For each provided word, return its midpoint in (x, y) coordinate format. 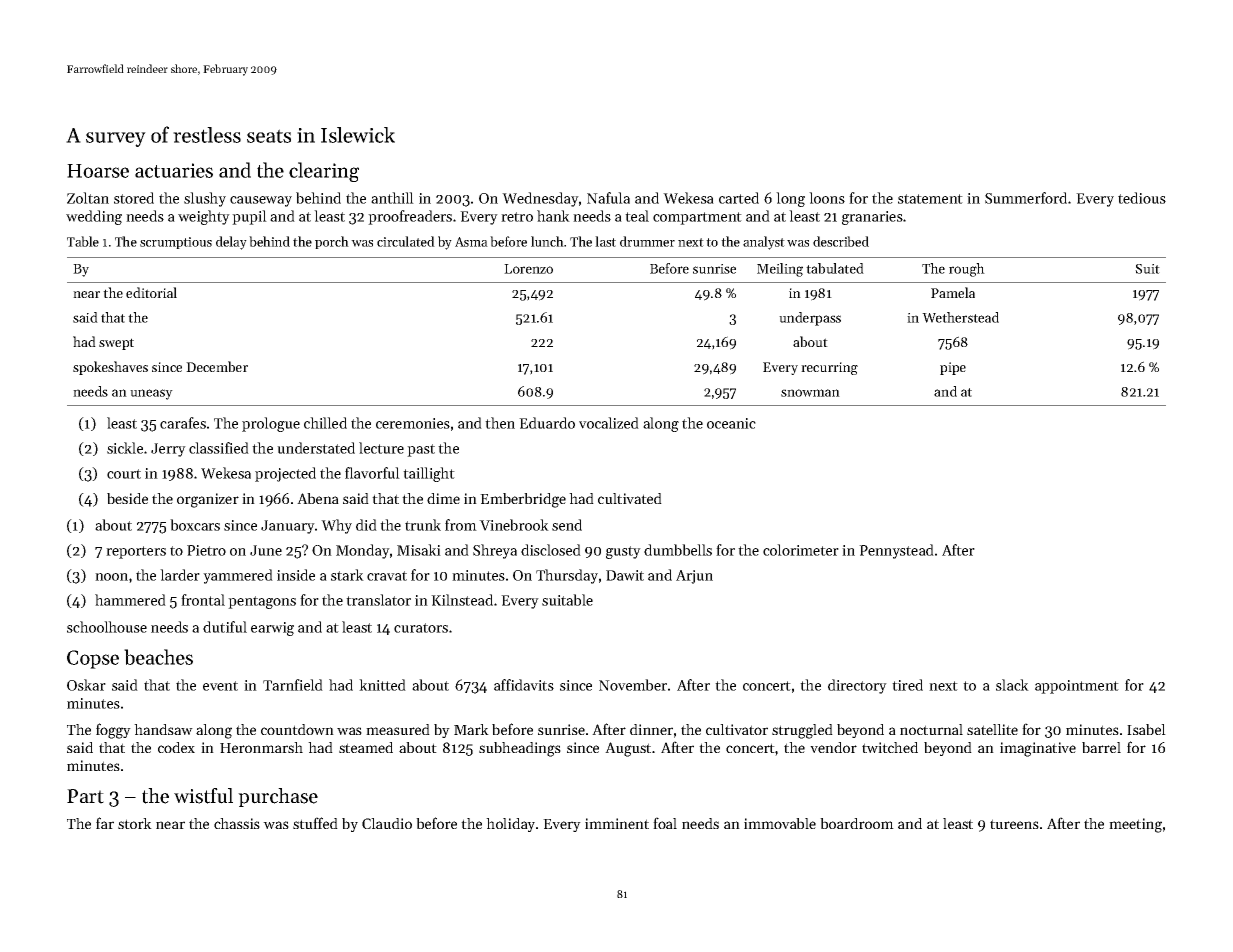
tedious (1142, 198)
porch (332, 242)
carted (739, 198)
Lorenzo (528, 269)
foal (665, 823)
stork (135, 823)
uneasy (151, 394)
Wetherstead (960, 317)
